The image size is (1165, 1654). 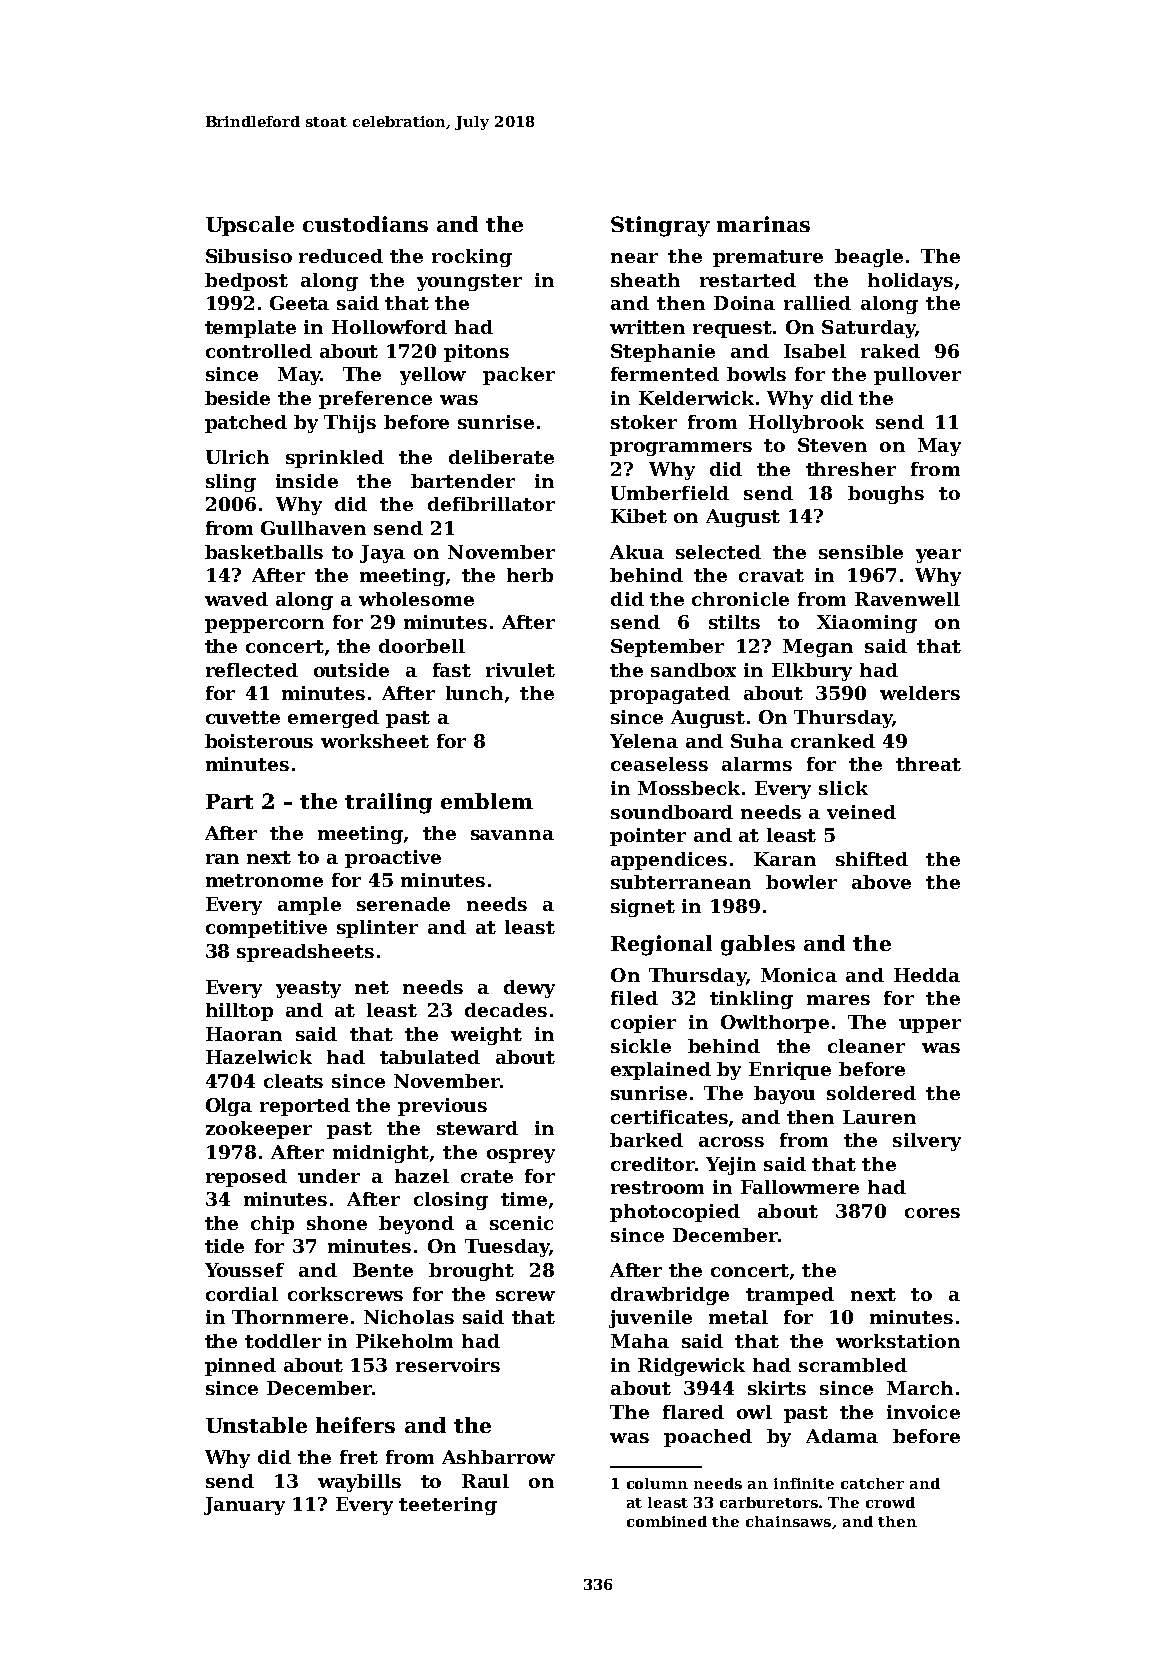 What do you see at coordinates (529, 989) in the screenshot?
I see `dewy` at bounding box center [529, 989].
